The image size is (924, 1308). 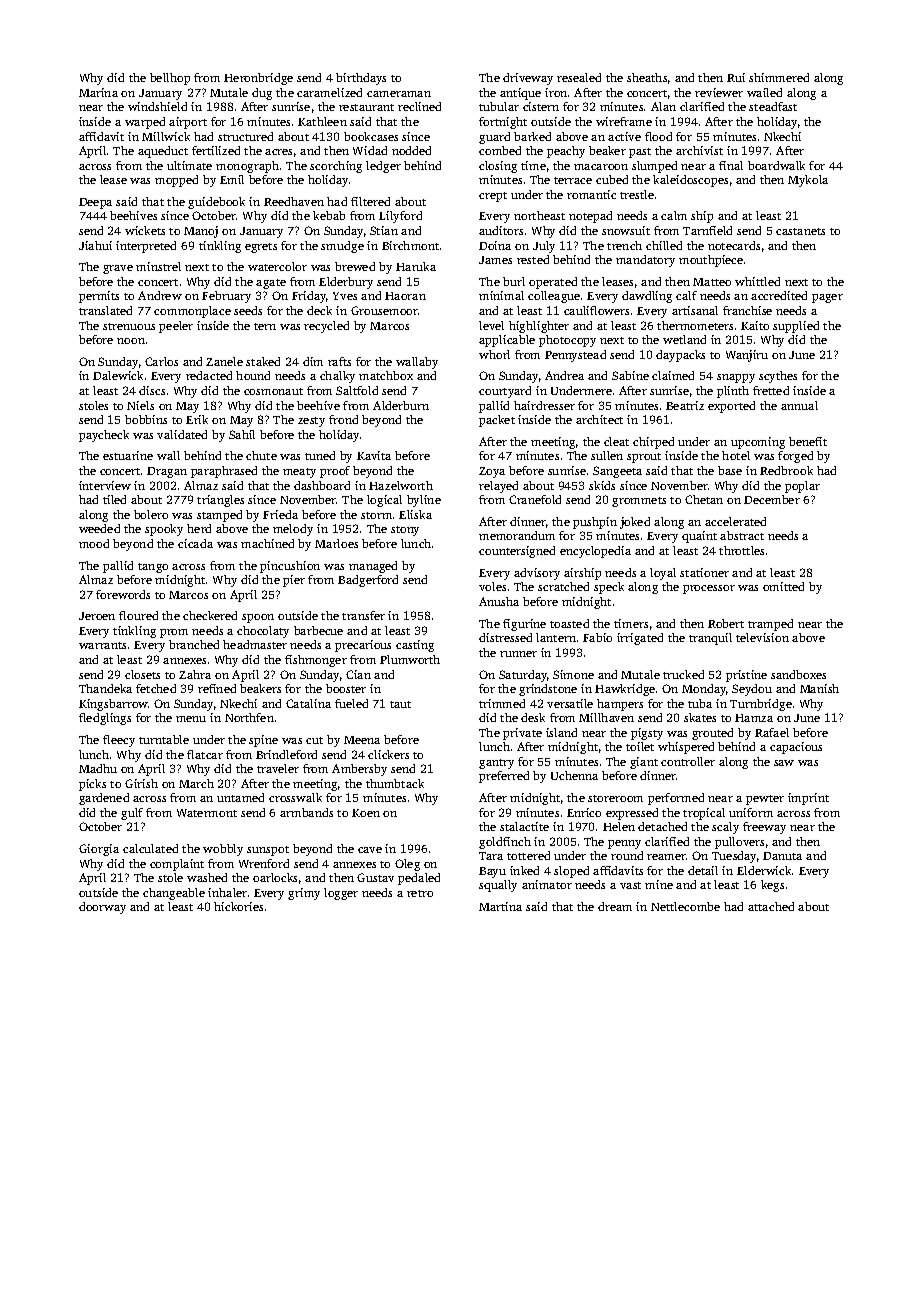 What do you see at coordinates (102, 645) in the document?
I see `warrants` at bounding box center [102, 645].
